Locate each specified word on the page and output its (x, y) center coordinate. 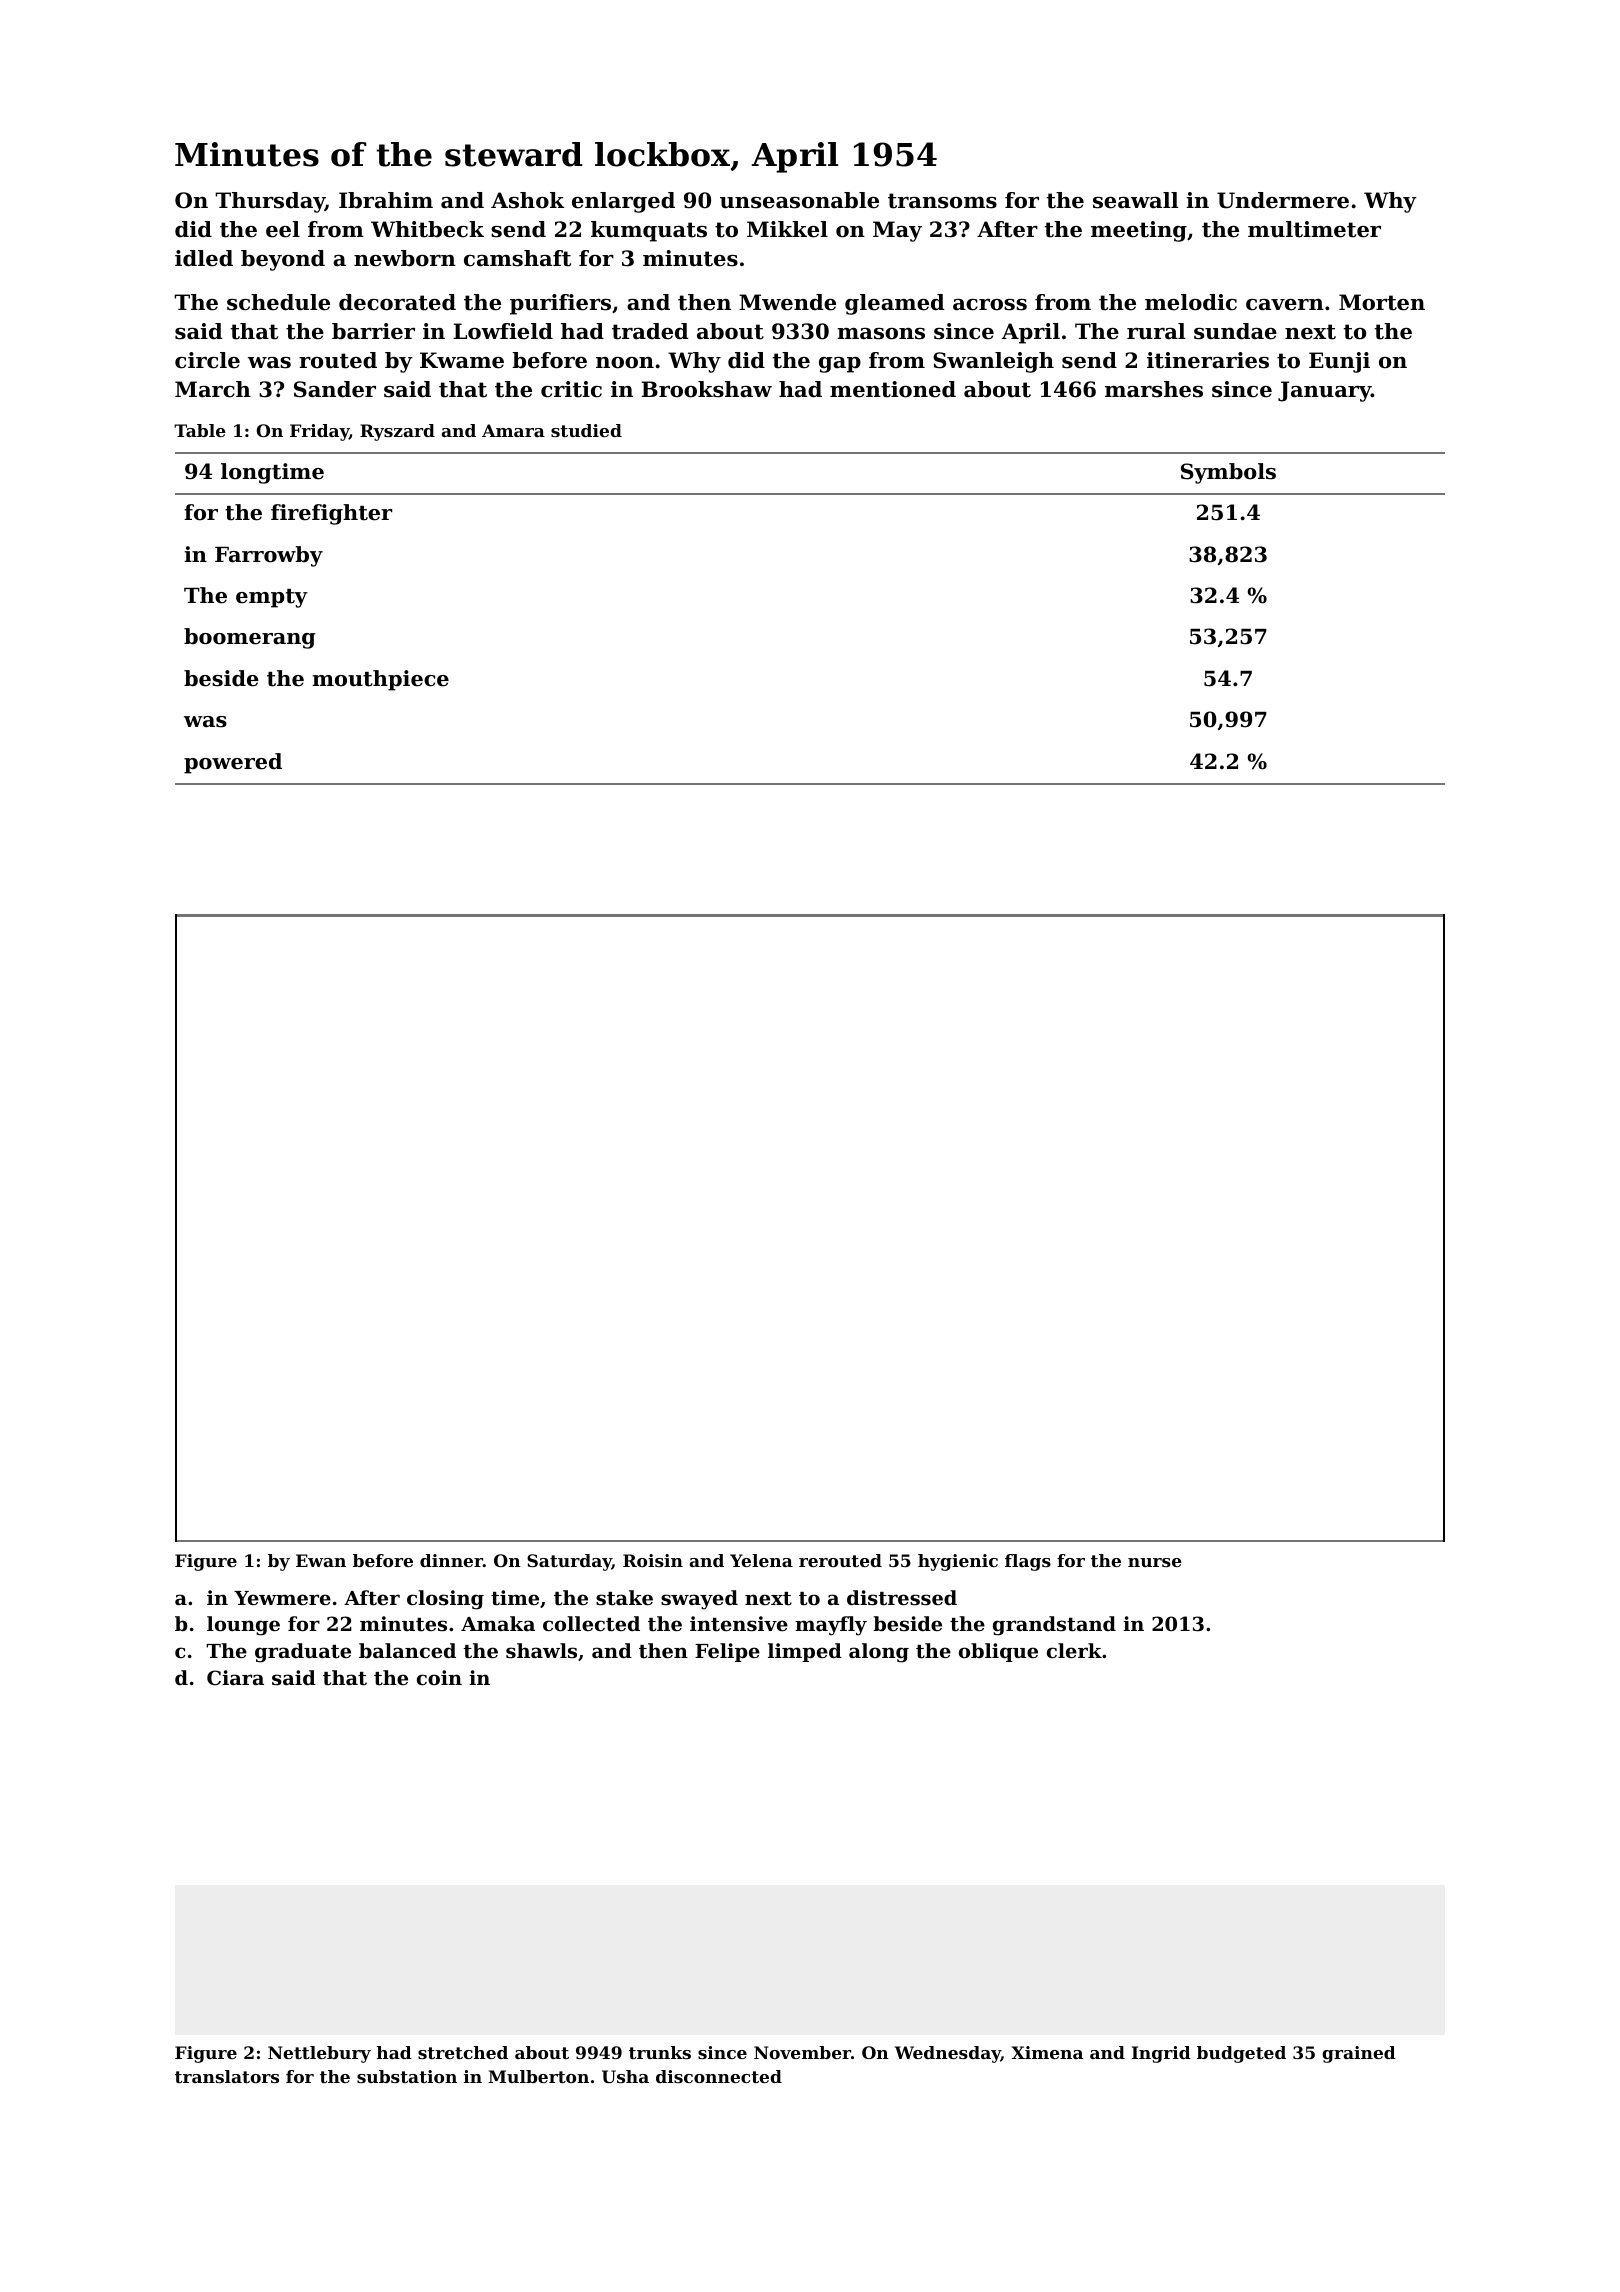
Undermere (1283, 200)
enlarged (623, 202)
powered (233, 763)
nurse (1155, 1562)
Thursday (270, 202)
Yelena (761, 1560)
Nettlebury (319, 2054)
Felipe (727, 1652)
